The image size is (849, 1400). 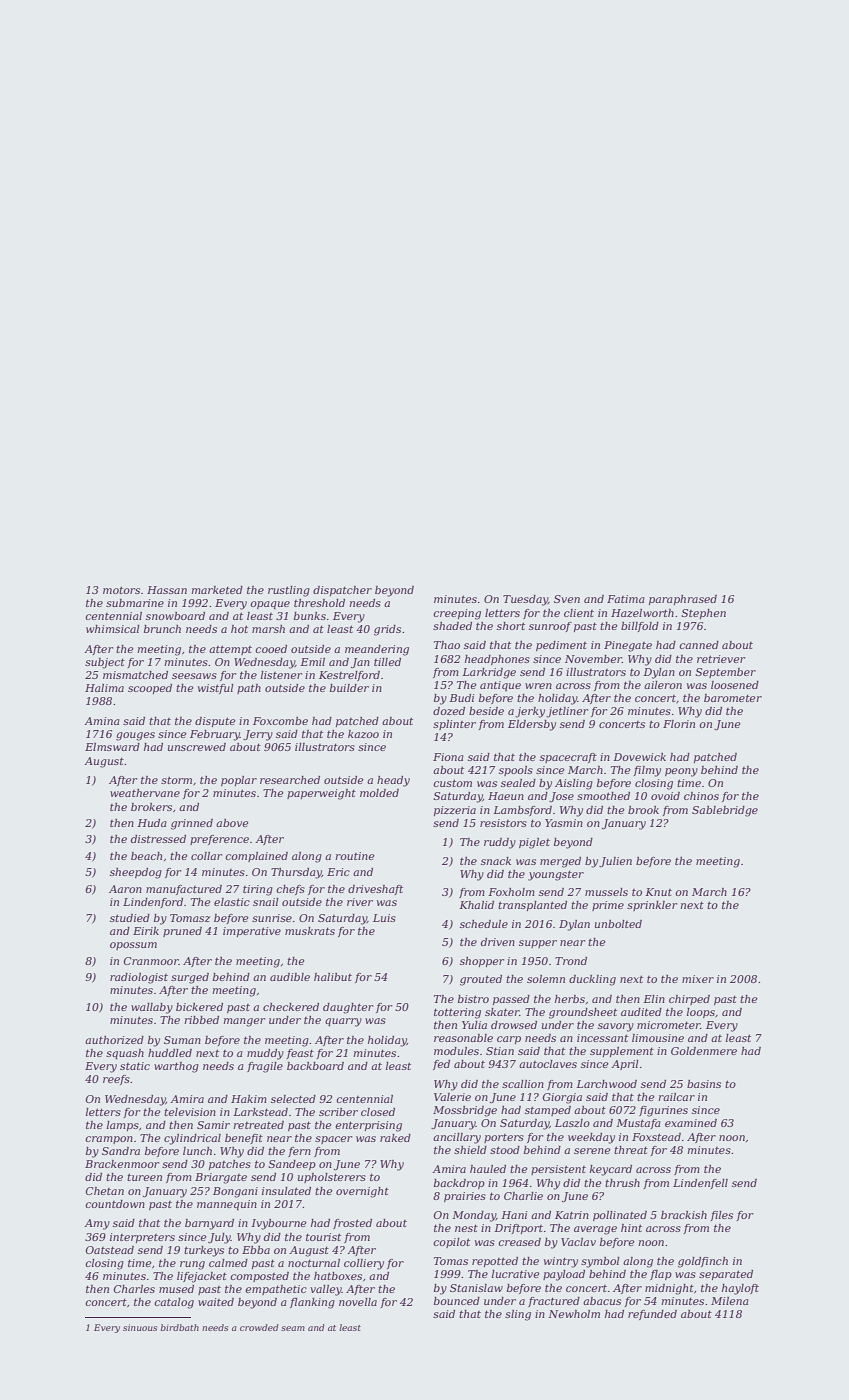 I want to click on kazoo, so click(x=363, y=734).
